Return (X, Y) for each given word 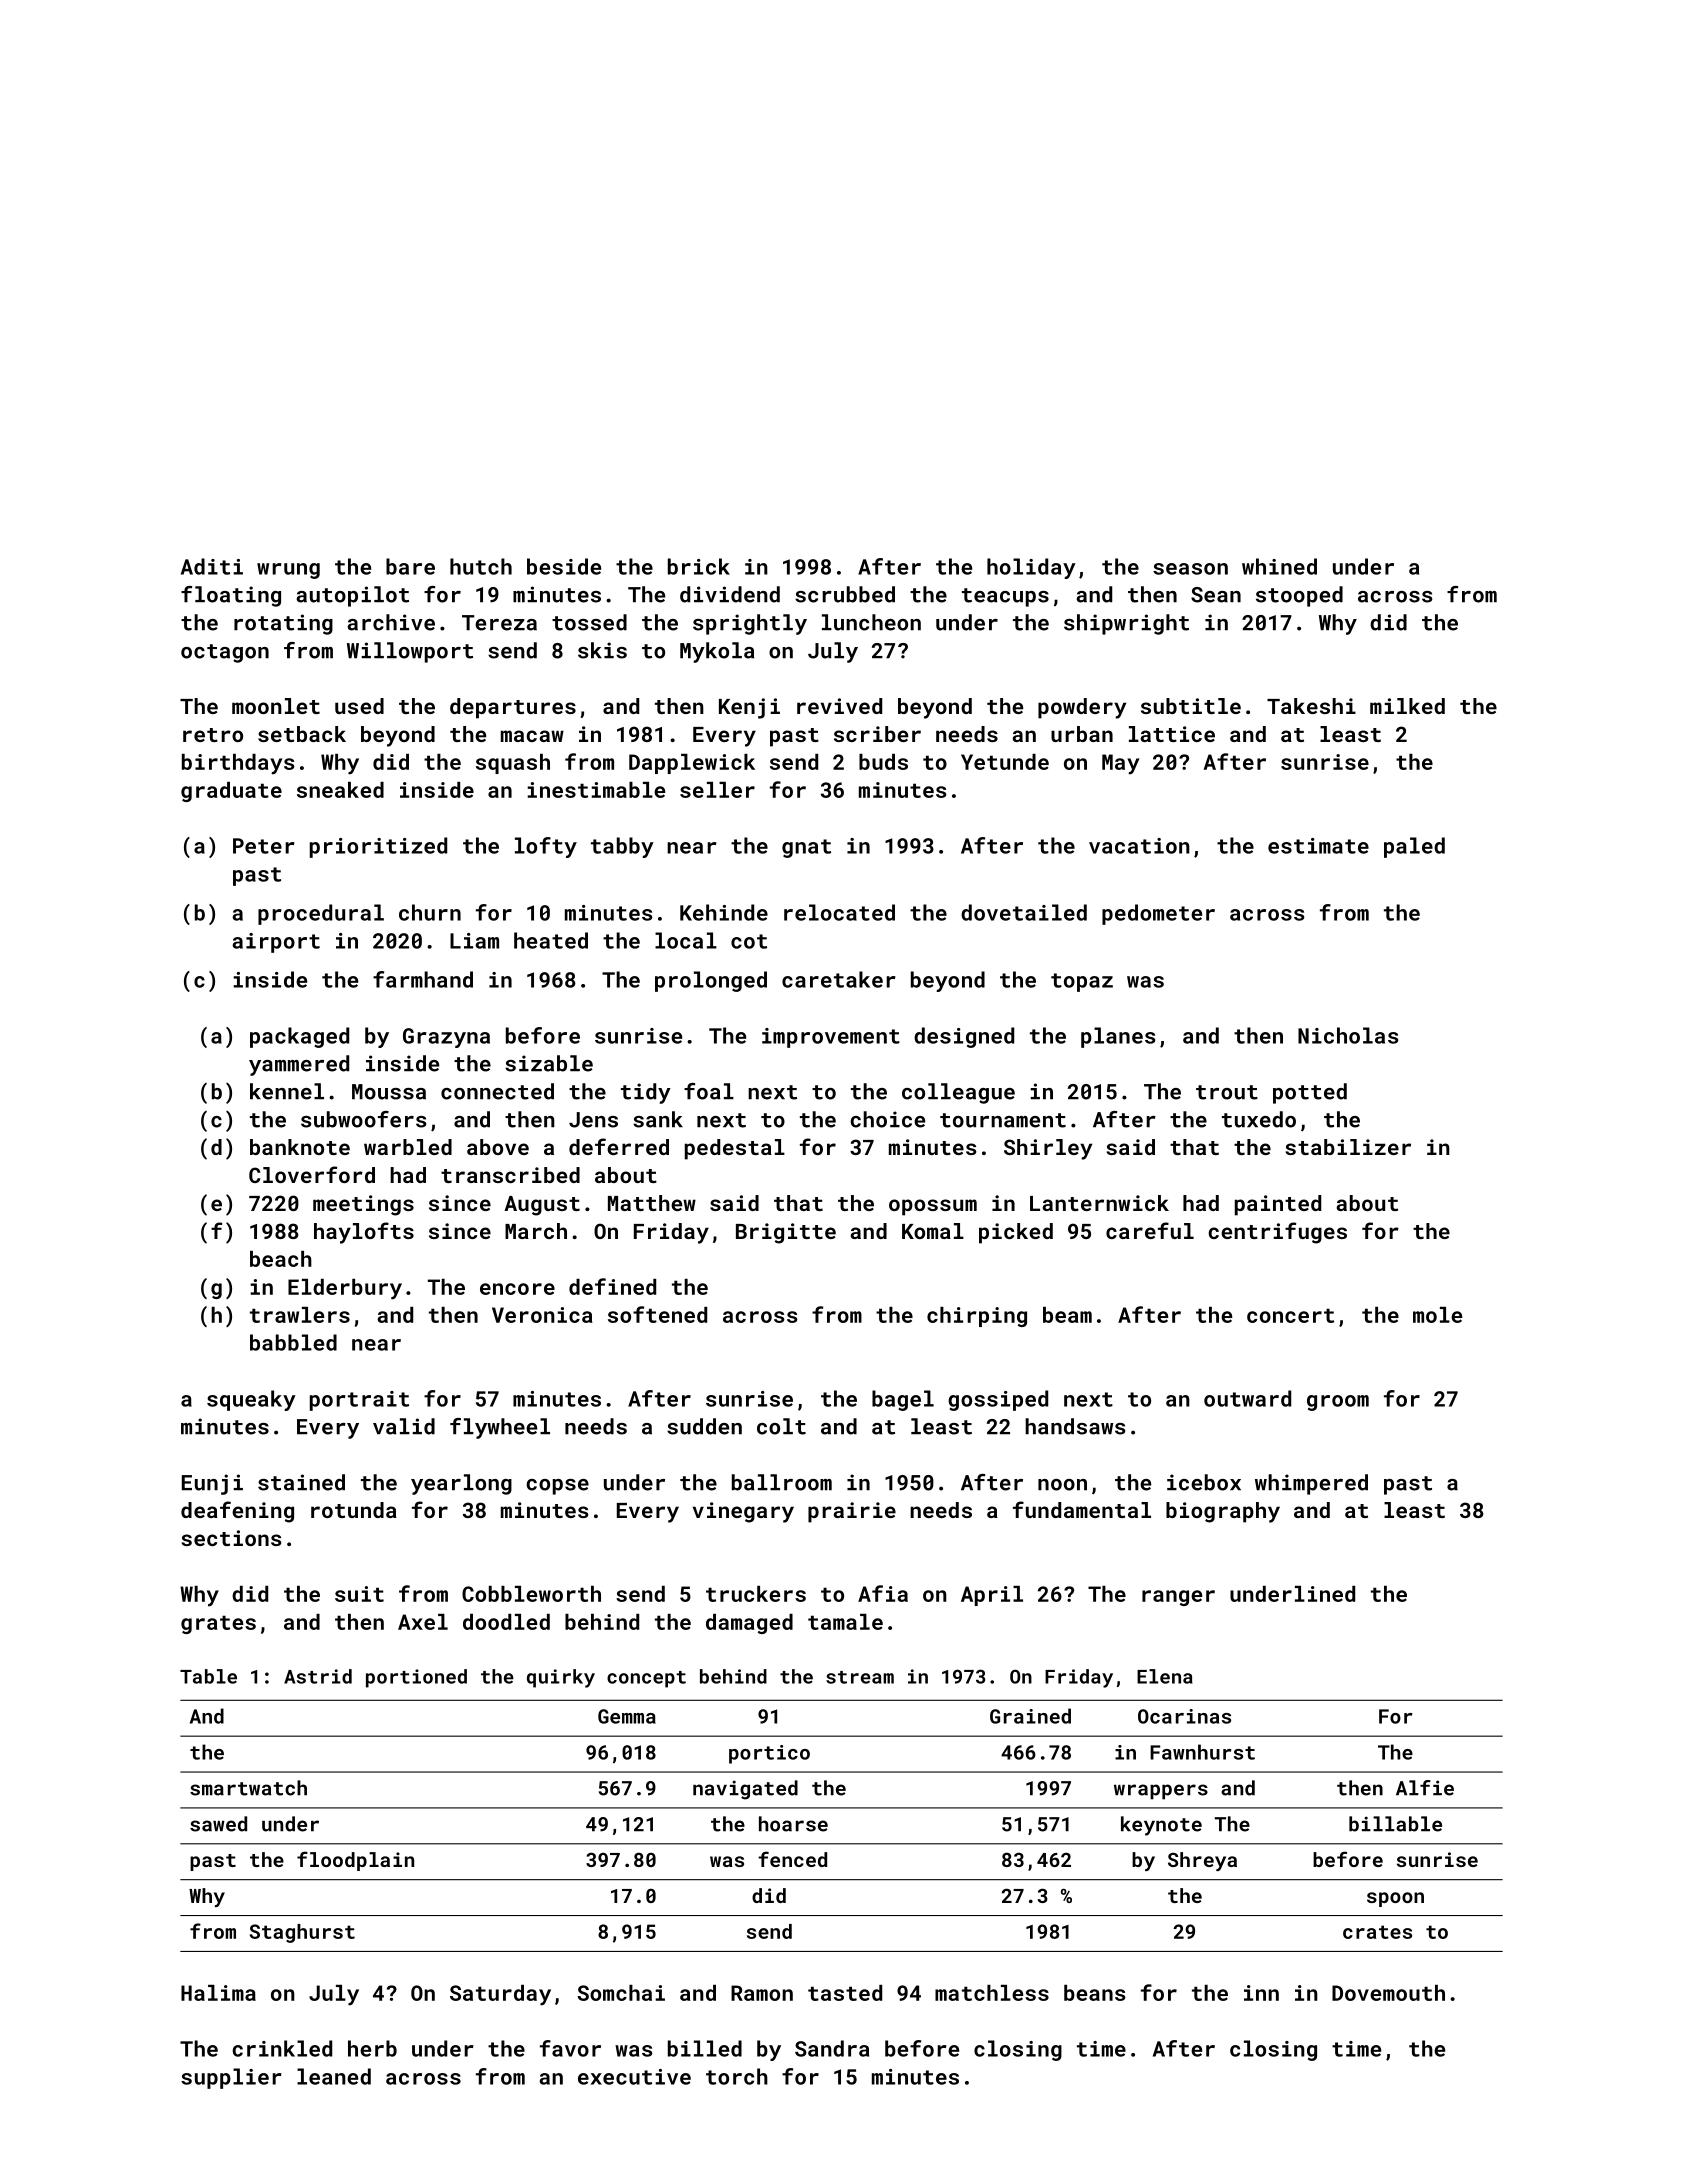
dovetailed (1024, 912)
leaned (334, 2076)
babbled (293, 1342)
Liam (474, 941)
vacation (1139, 846)
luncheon (871, 622)
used (359, 706)
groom (1338, 1403)
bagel (903, 1400)
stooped (1299, 596)
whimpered (1311, 1484)
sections (231, 1538)
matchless (992, 1993)
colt (781, 1426)
